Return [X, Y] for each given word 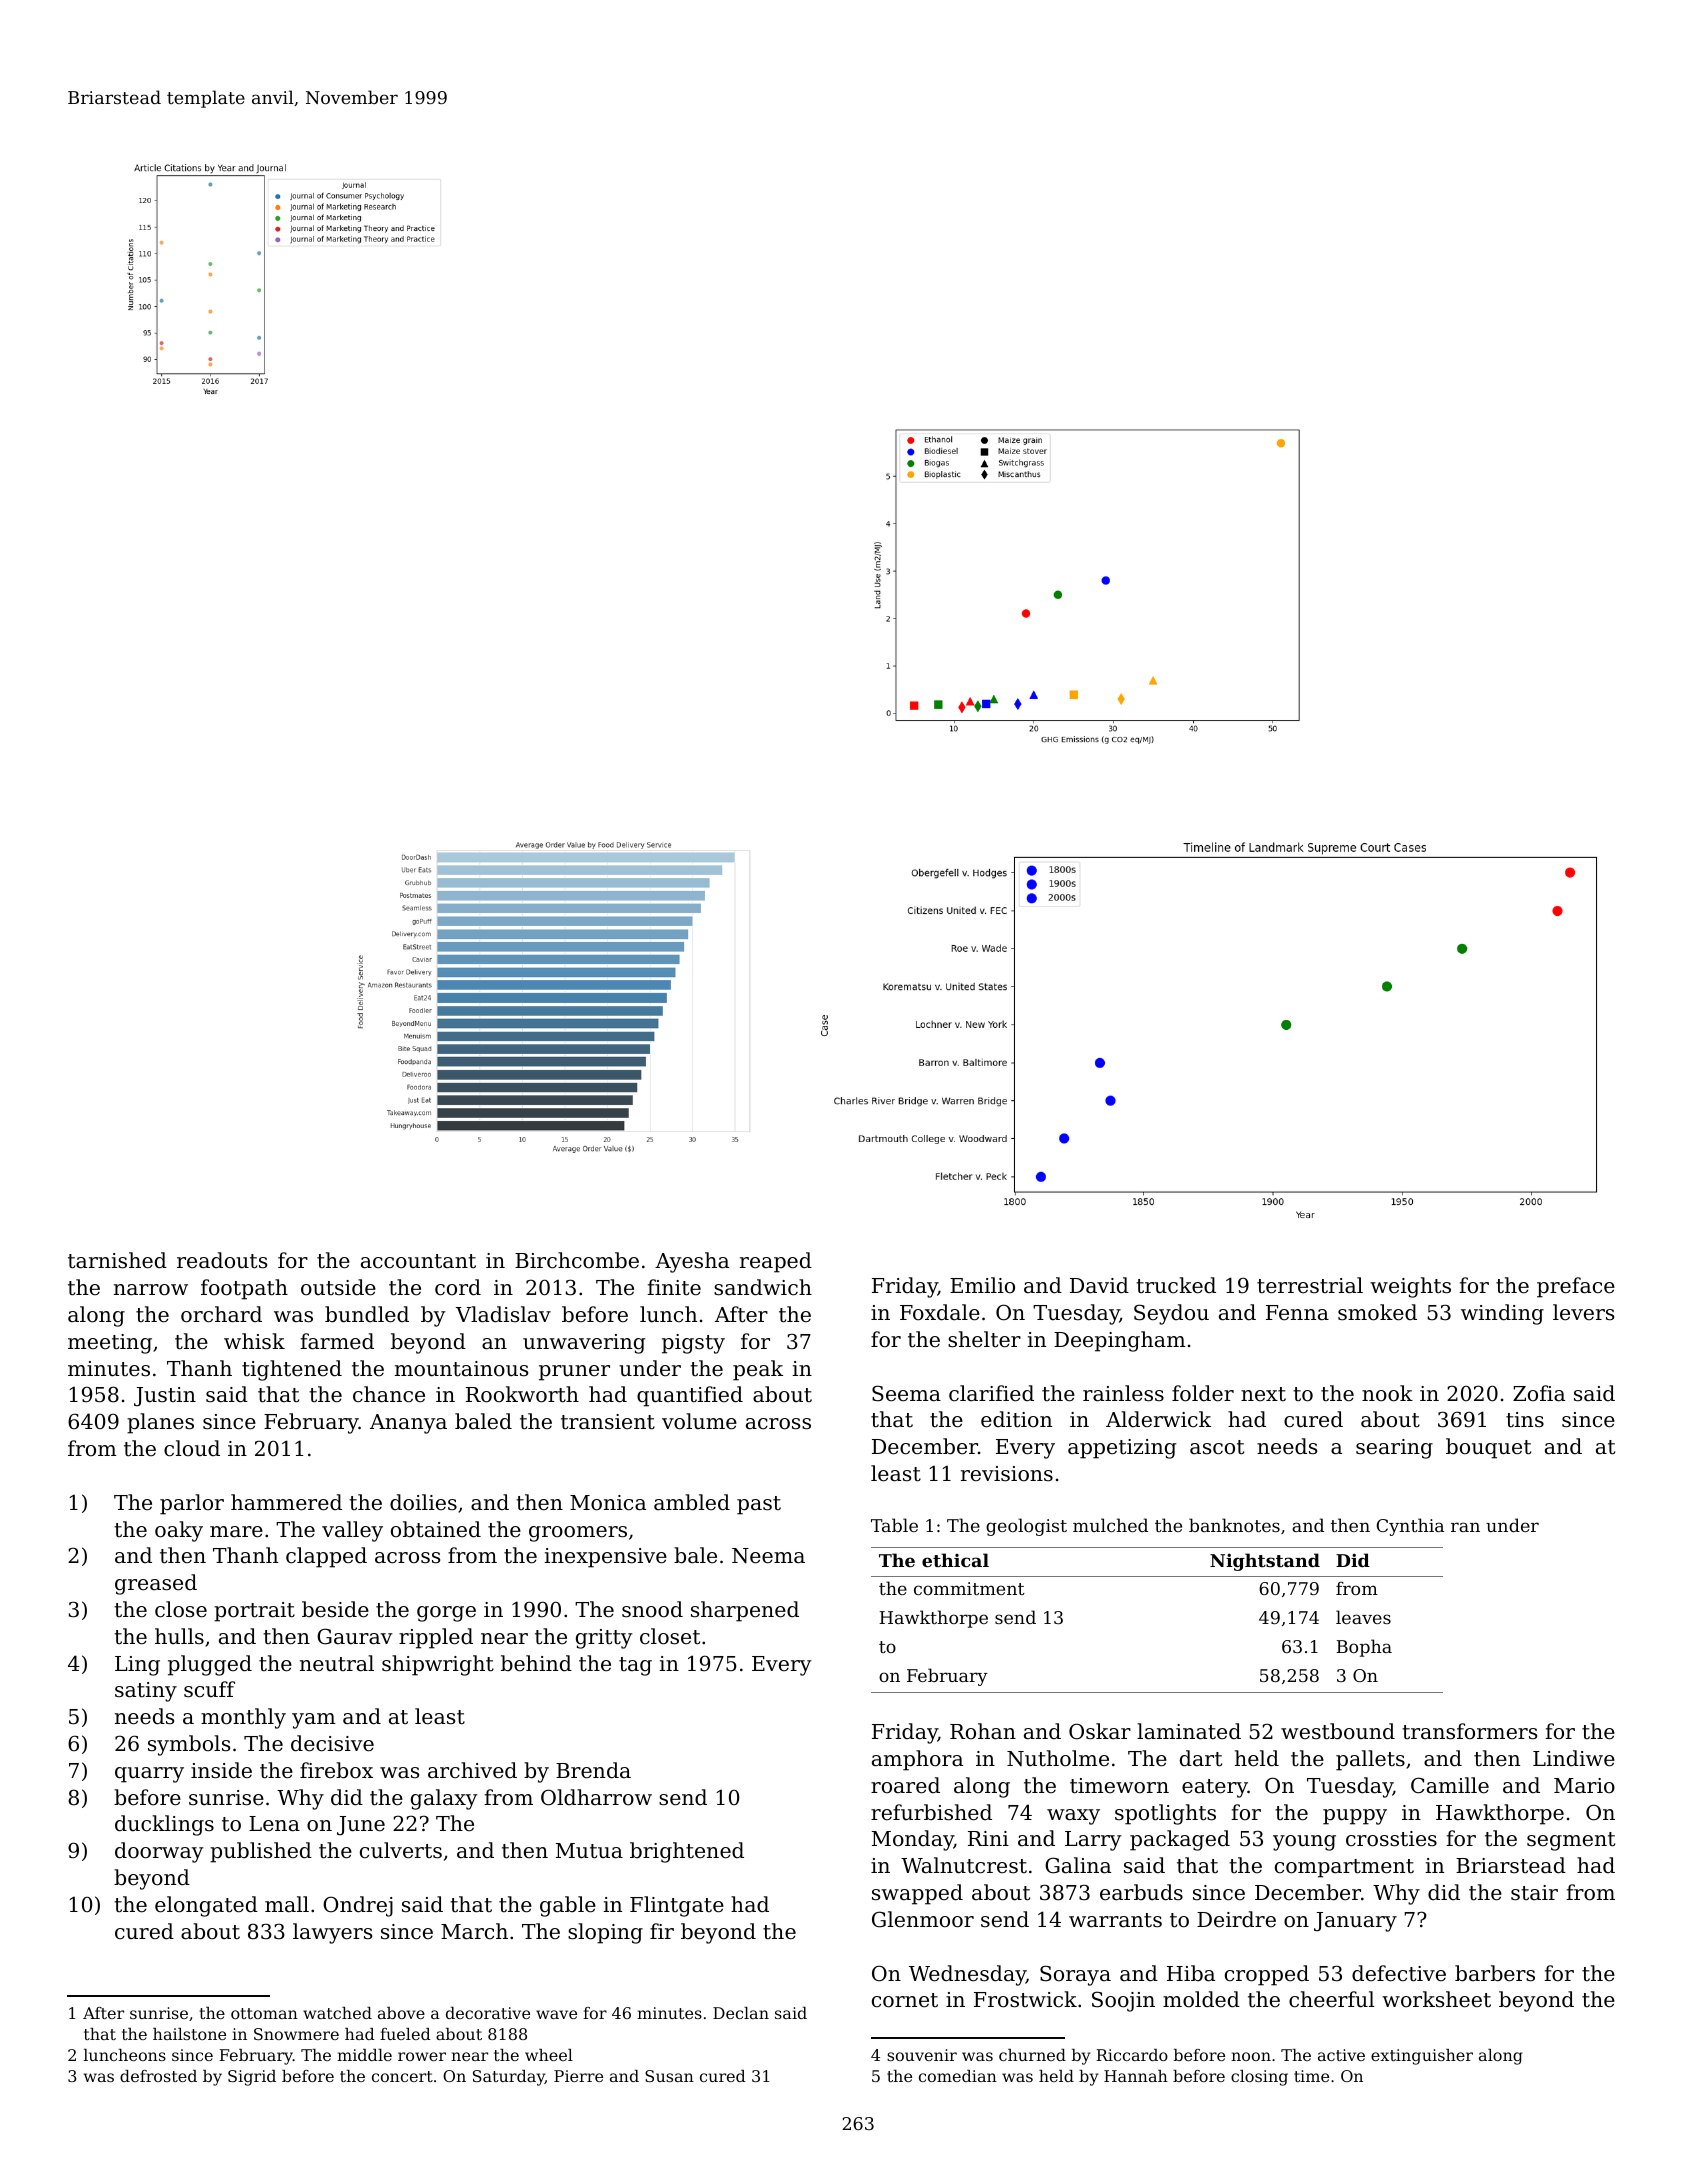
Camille [1450, 1785]
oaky [179, 1531]
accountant [418, 1261]
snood [652, 1609]
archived [472, 1770]
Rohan [983, 1731]
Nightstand [1265, 1562]
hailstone [189, 2034]
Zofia [1539, 1393]
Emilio [982, 1285]
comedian [958, 2076]
